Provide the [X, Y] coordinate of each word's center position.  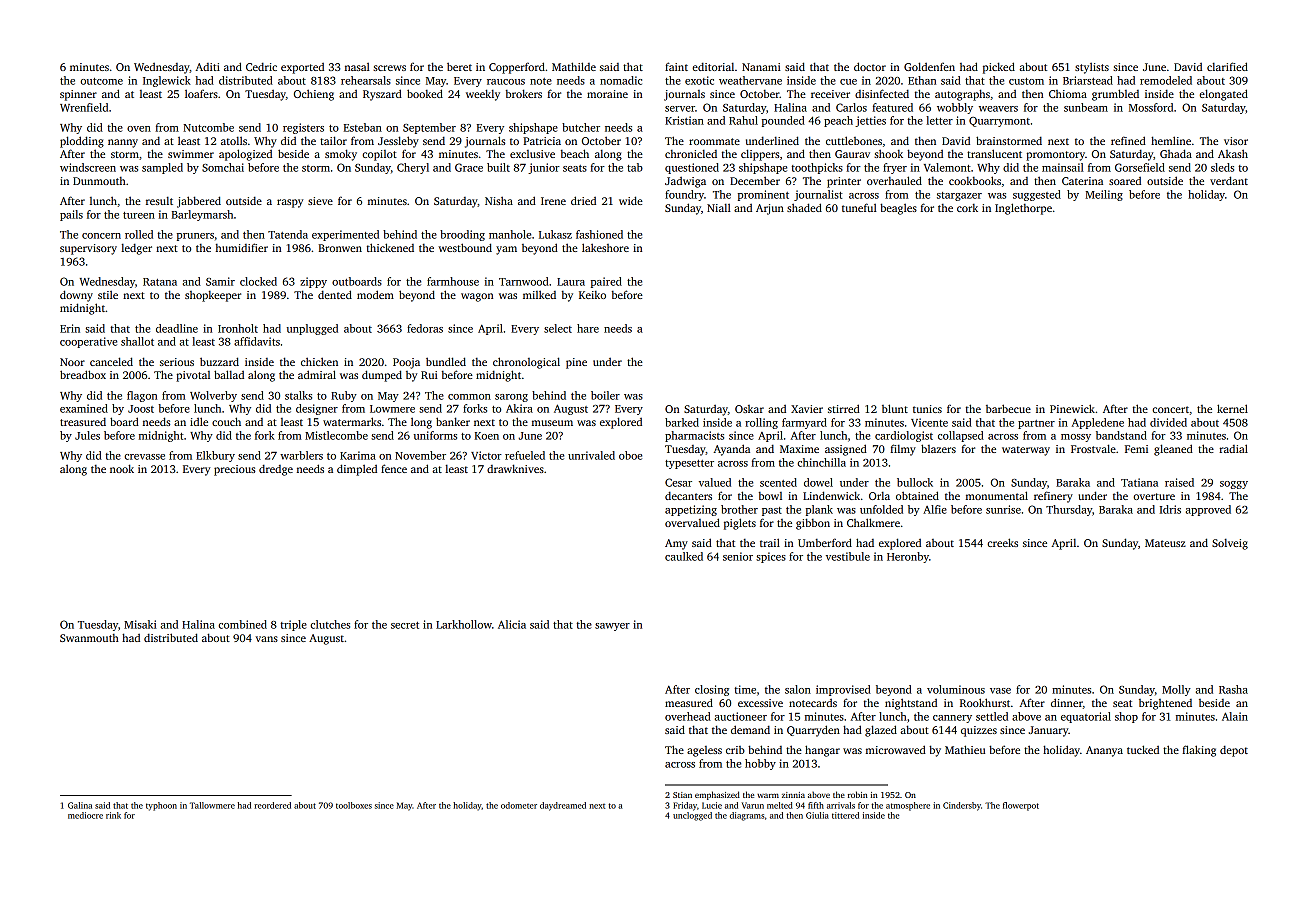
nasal [357, 67]
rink [113, 815]
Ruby [344, 396]
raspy [290, 203]
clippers [760, 155]
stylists [1092, 68]
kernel [1232, 408]
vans [266, 639]
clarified [1227, 66]
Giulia [817, 815]
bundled [446, 361]
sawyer [612, 627]
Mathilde [574, 66]
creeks [1002, 542]
